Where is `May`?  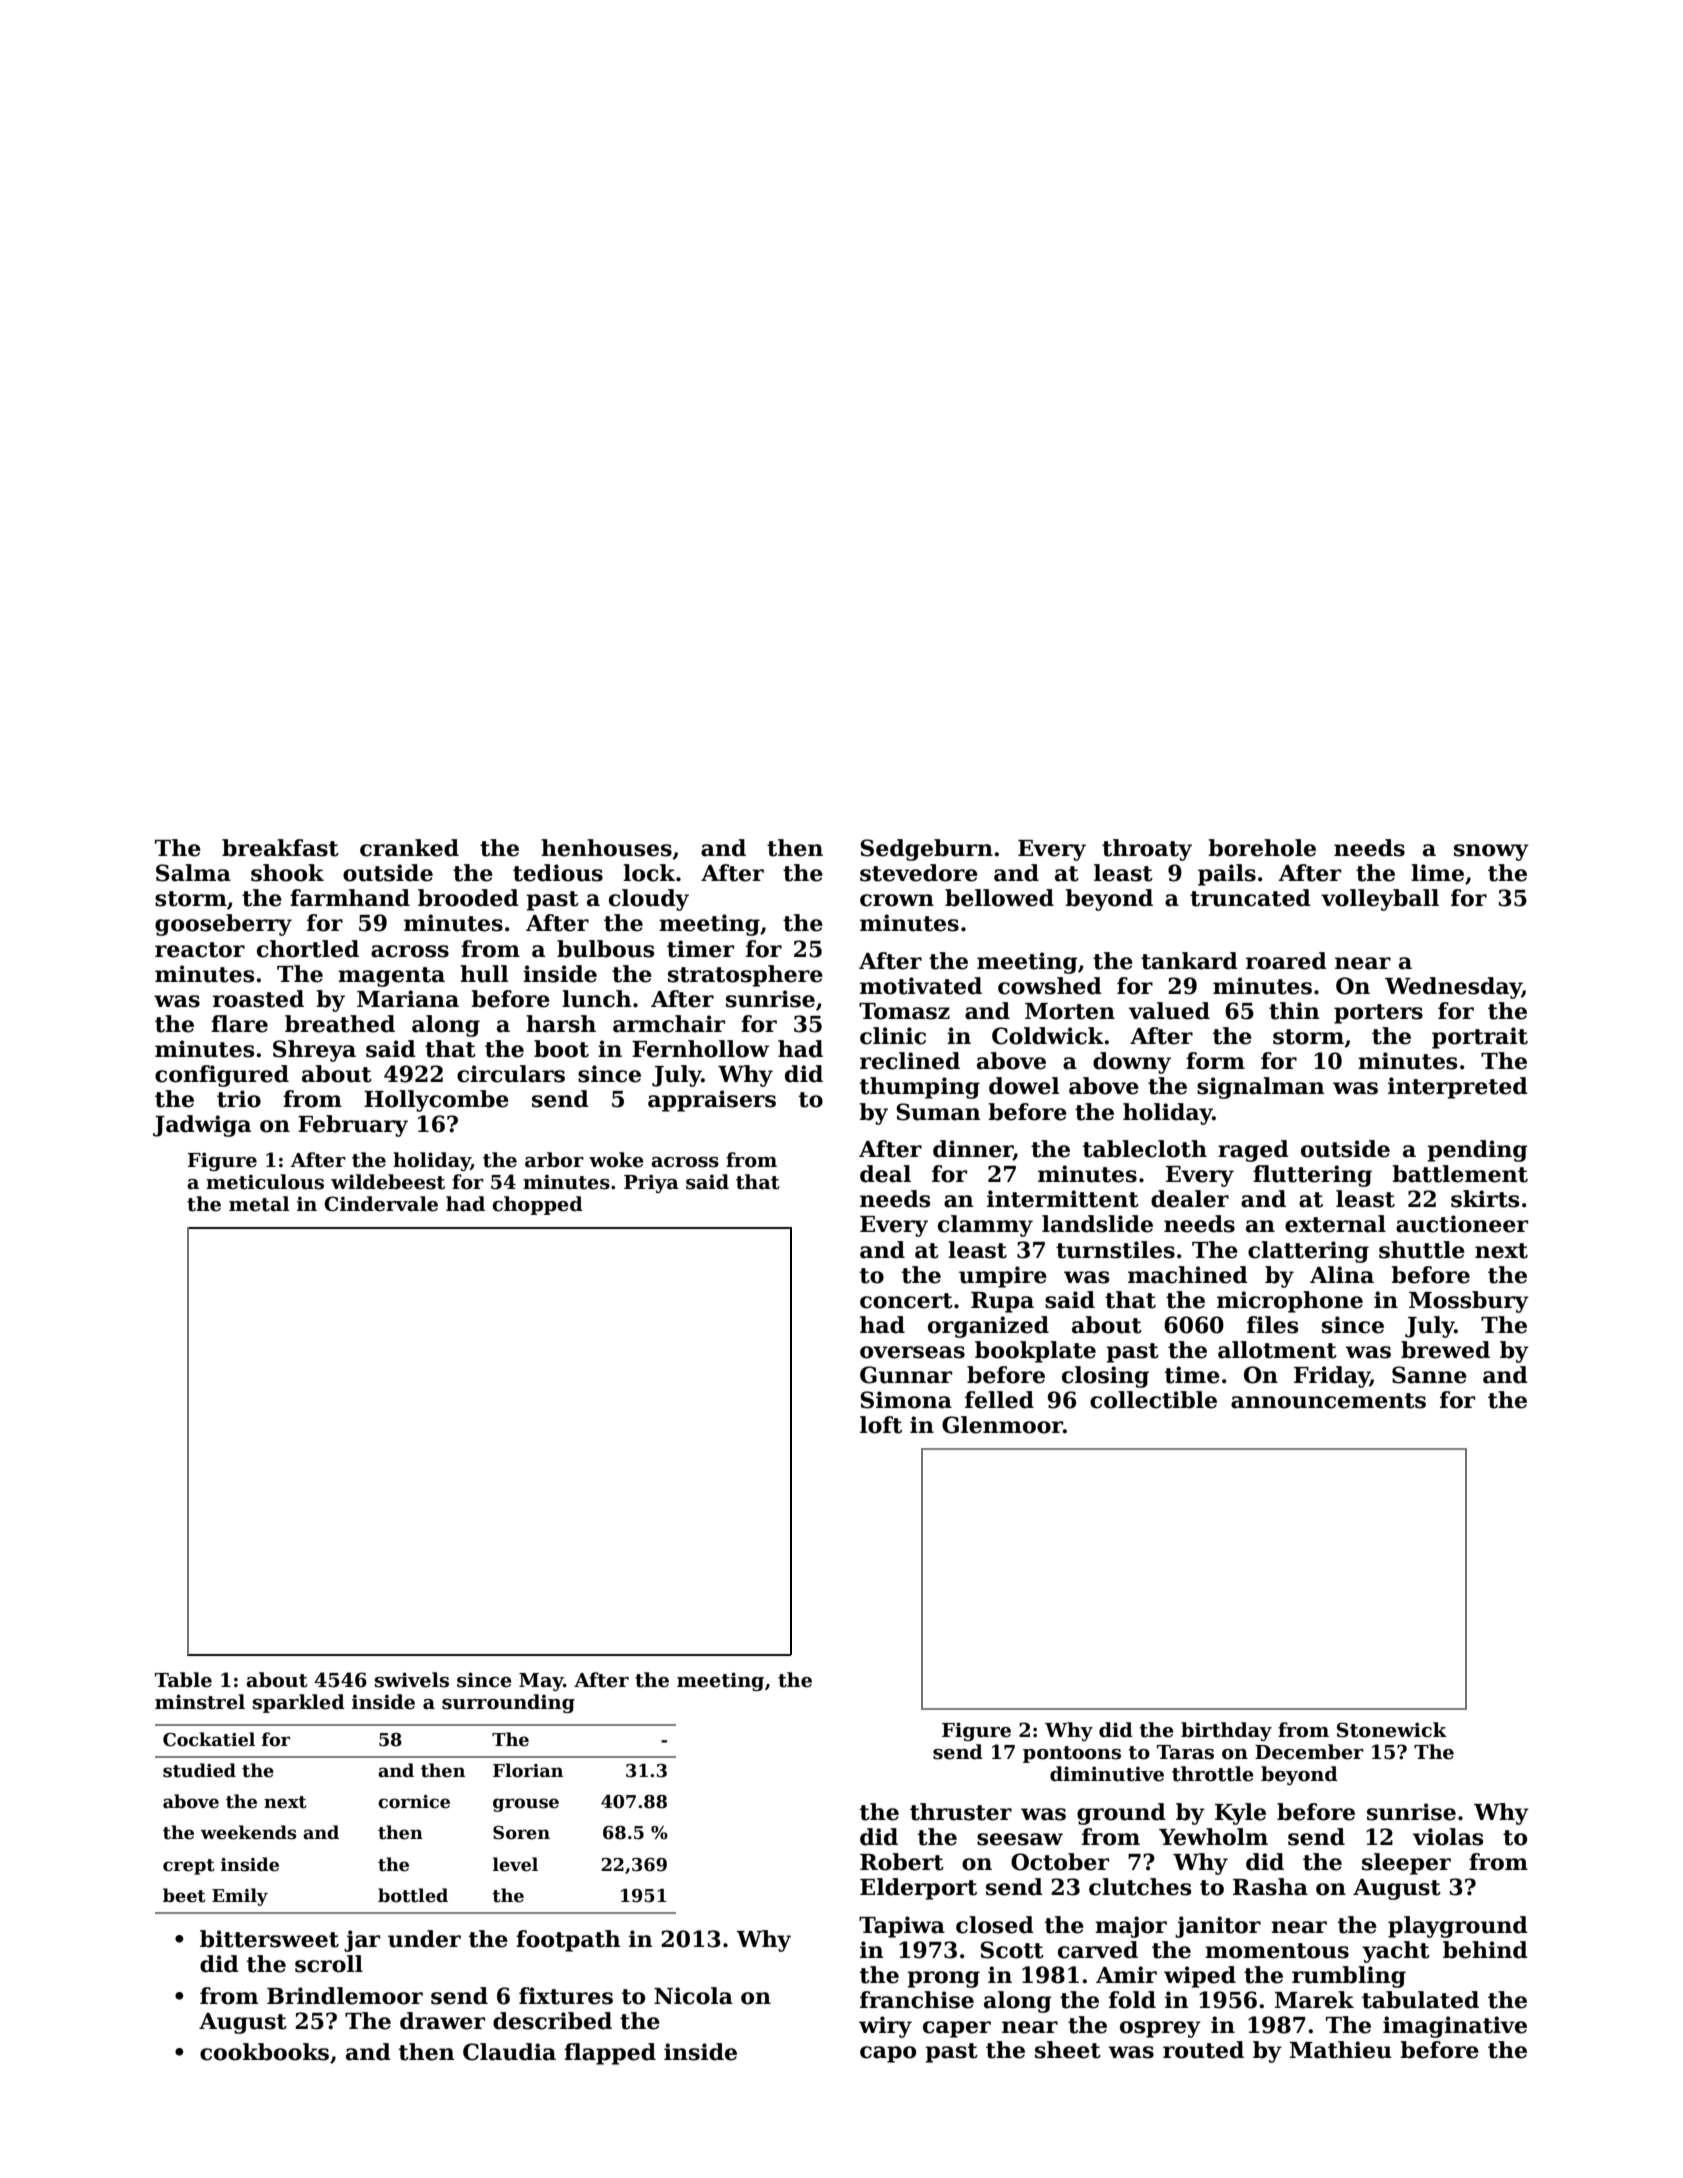 May is located at coordinates (541, 1682).
